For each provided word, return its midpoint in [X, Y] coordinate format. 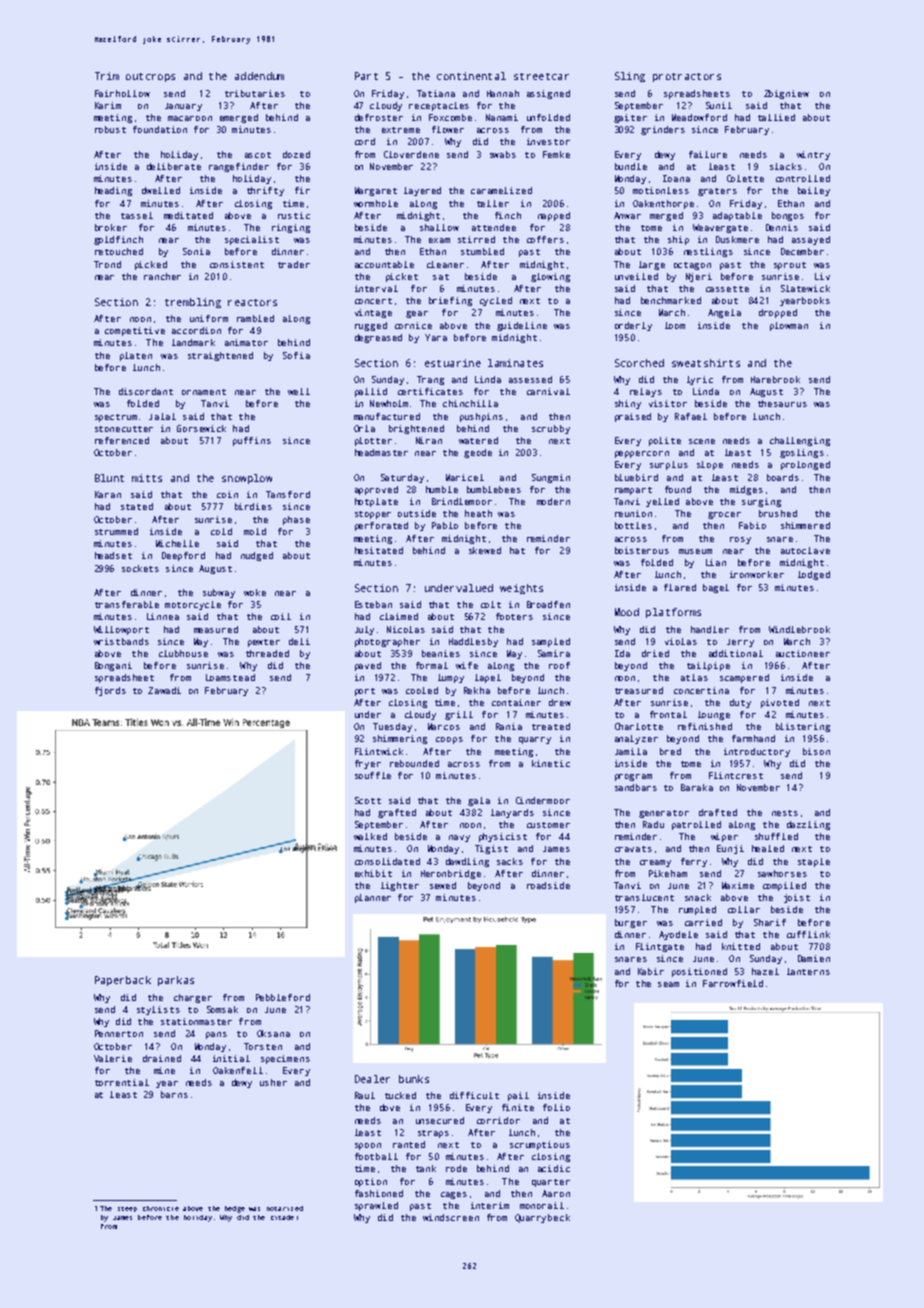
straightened [220, 356]
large [652, 265]
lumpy [451, 678]
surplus [669, 465]
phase [296, 520]
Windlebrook [799, 629]
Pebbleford [283, 997]
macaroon [190, 118]
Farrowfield [733, 983]
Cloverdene [411, 154]
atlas [694, 677]
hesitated [379, 550]
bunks [414, 1079]
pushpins [481, 417]
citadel [284, 1217]
